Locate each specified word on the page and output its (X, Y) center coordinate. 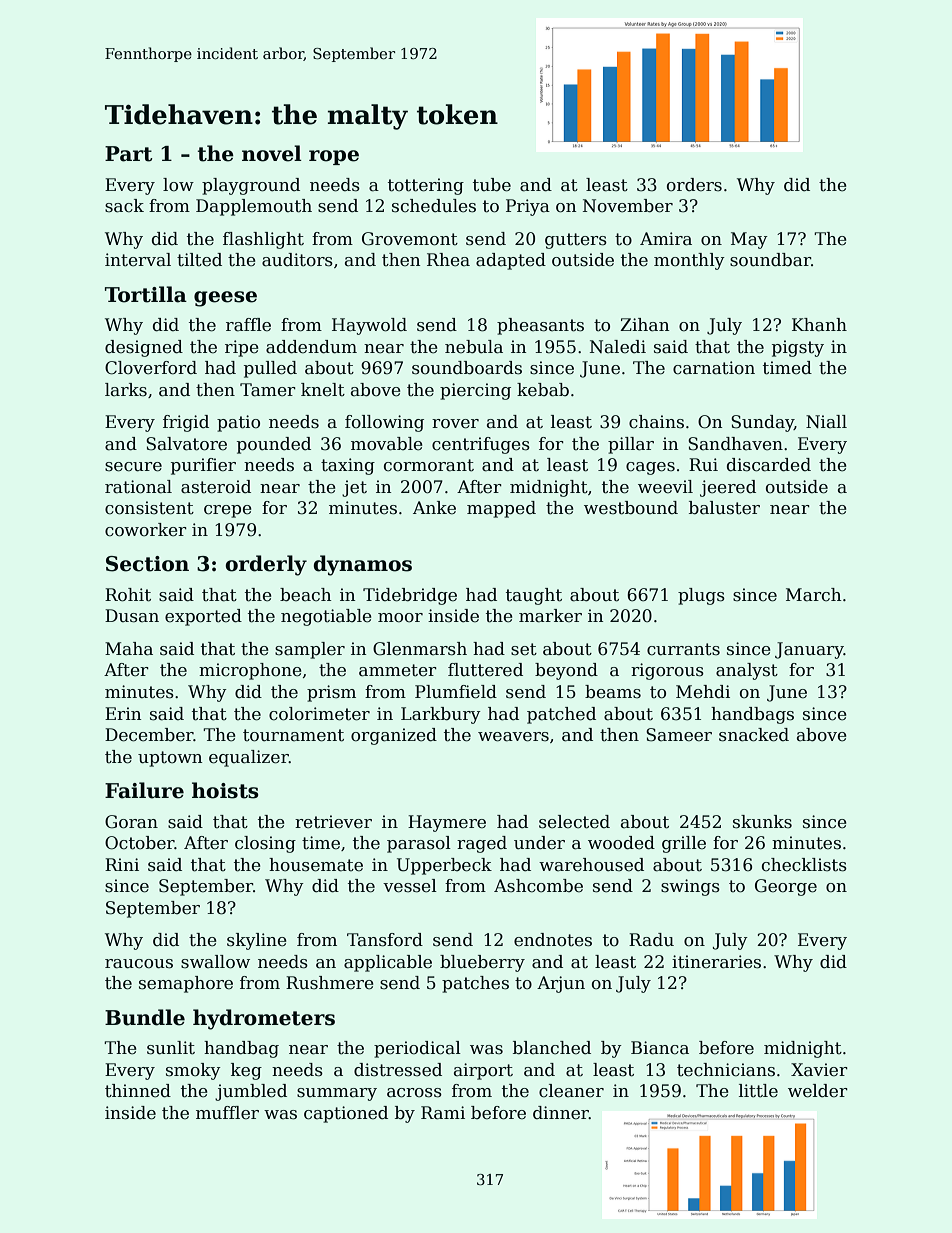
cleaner (571, 1091)
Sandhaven (735, 444)
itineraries (716, 962)
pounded (274, 445)
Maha (129, 649)
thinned (138, 1091)
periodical (417, 1049)
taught (534, 596)
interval (138, 260)
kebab (543, 390)
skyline (257, 941)
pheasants (540, 326)
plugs (701, 596)
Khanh (819, 325)
